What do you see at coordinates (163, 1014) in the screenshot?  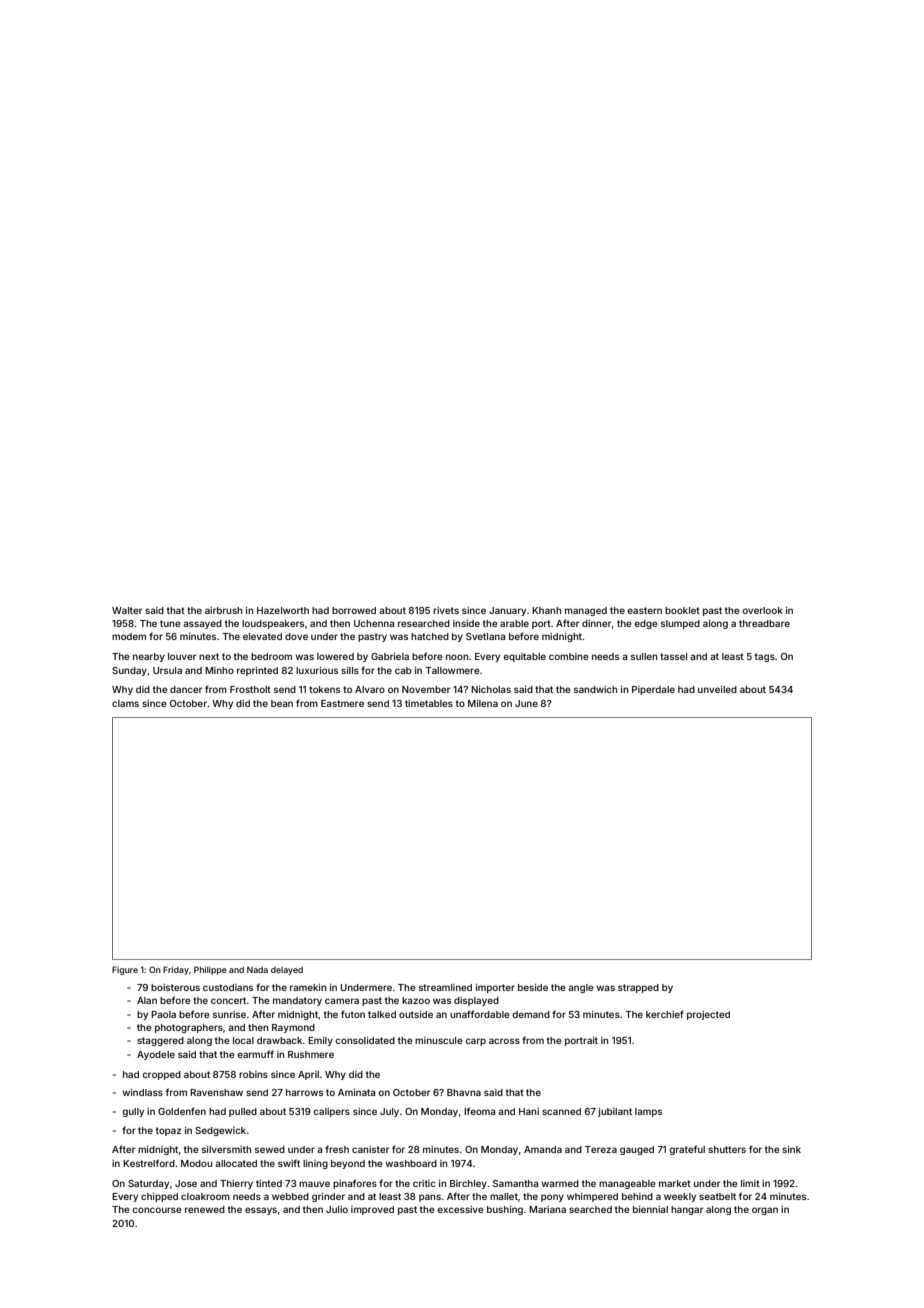 I see `Paola` at bounding box center [163, 1014].
